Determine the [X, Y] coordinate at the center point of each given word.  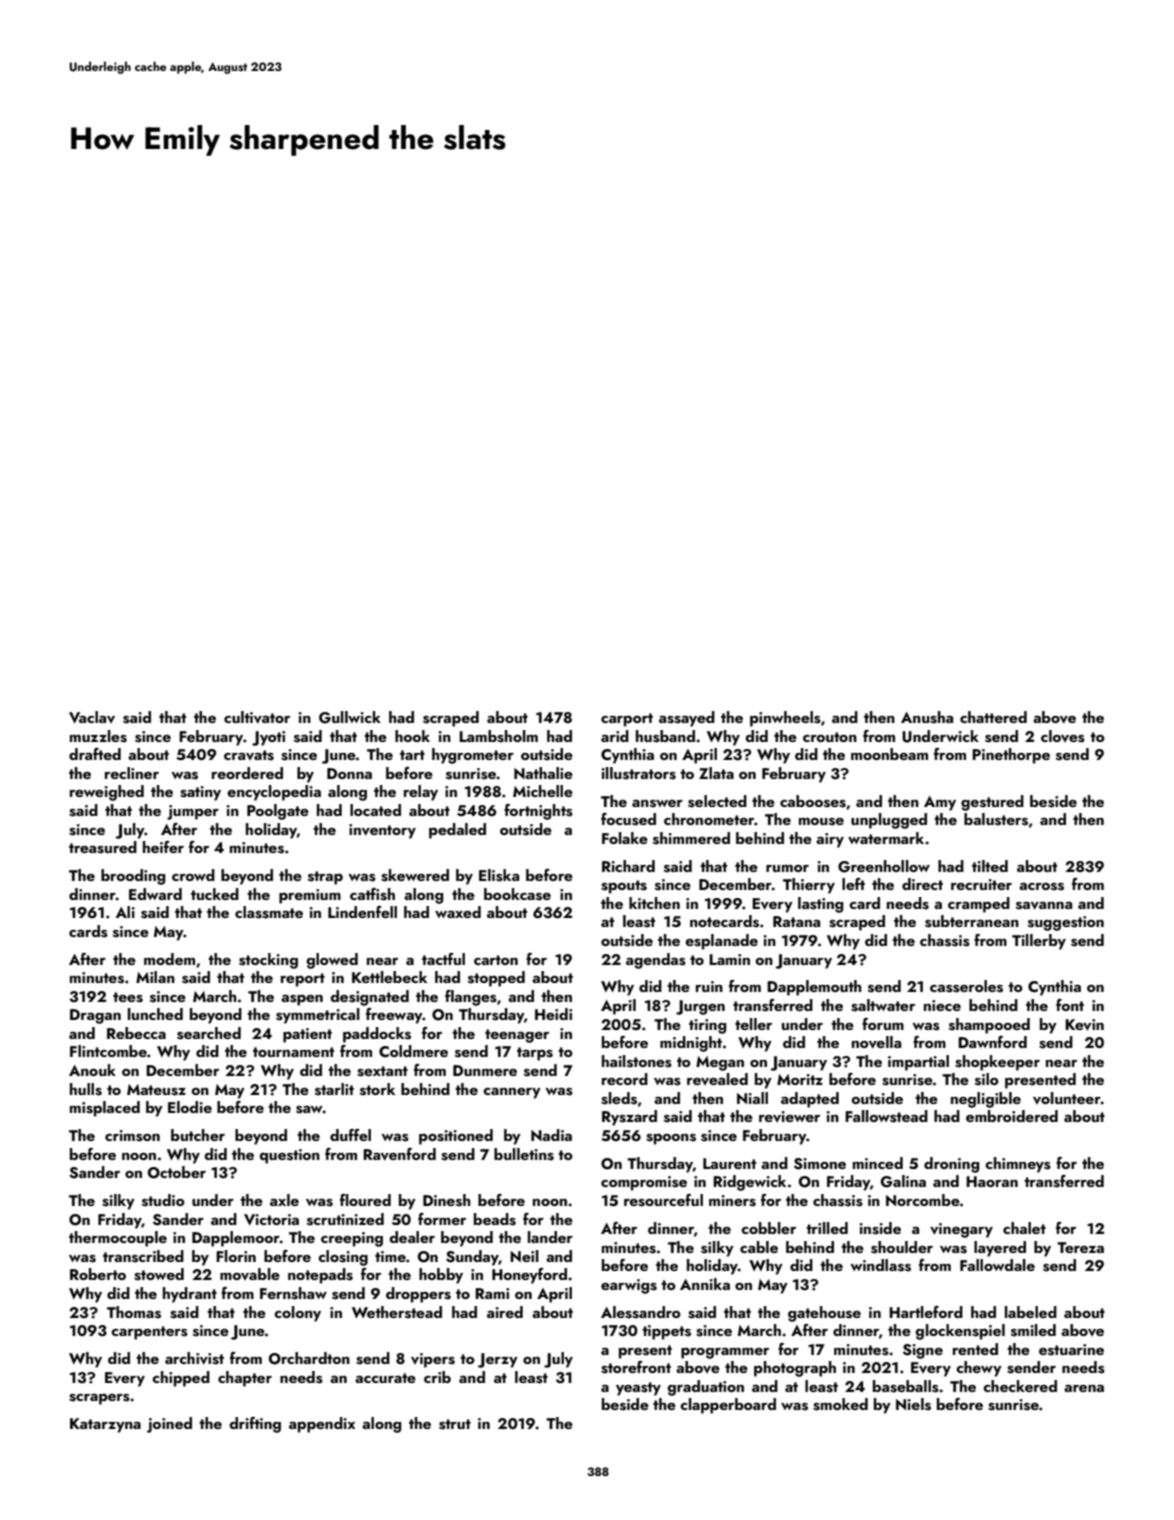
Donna [349, 773]
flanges [471, 998]
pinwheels [785, 719]
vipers [433, 1360]
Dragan [95, 1016]
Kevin [1084, 1025]
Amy [940, 803]
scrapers [99, 1399]
